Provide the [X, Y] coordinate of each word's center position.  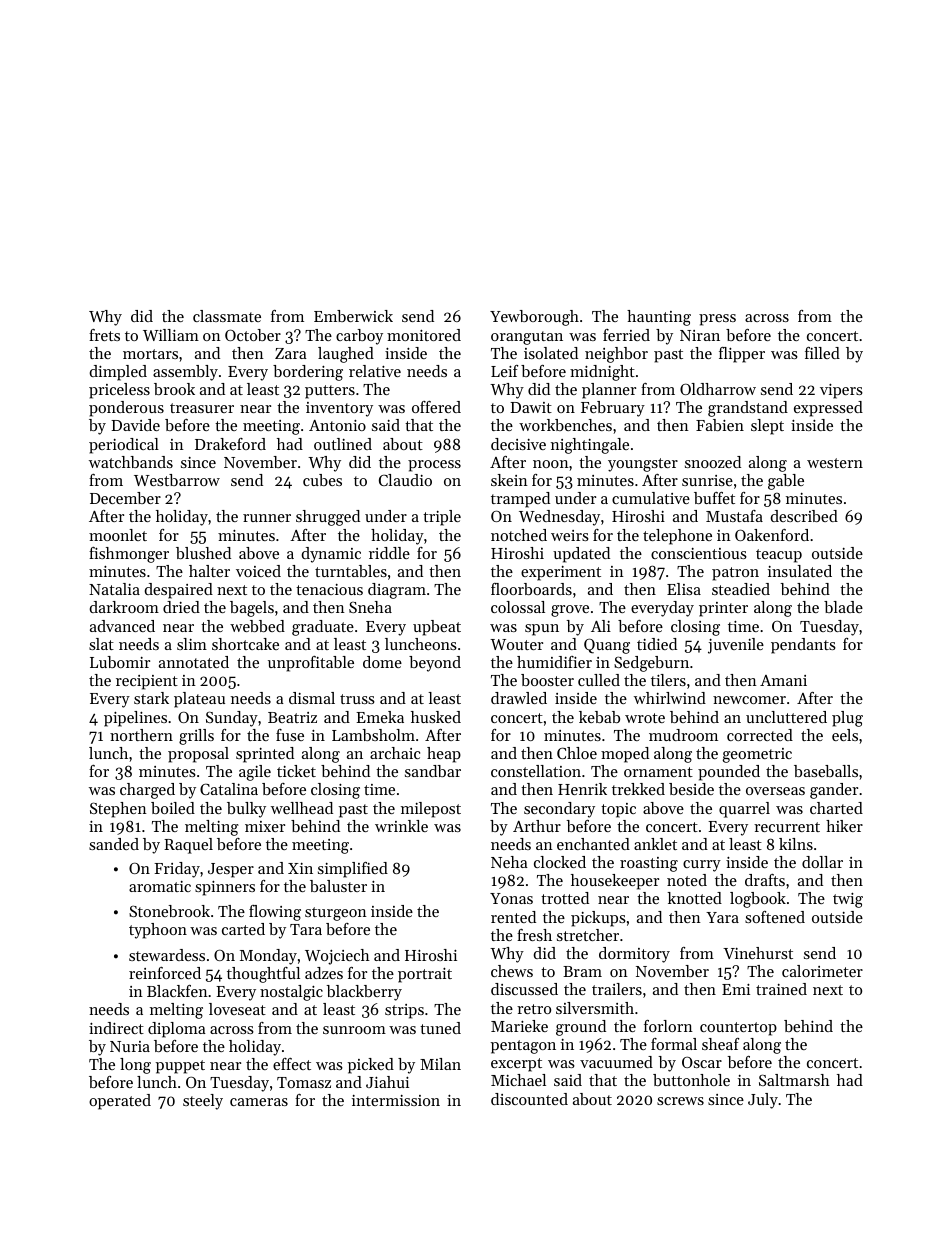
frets [104, 335]
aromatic [160, 886]
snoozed [713, 462]
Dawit [531, 407]
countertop [738, 1029]
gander [834, 791]
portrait [425, 975]
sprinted [265, 755]
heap [444, 755]
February [613, 409]
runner [267, 518]
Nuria [130, 1046]
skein [509, 480]
